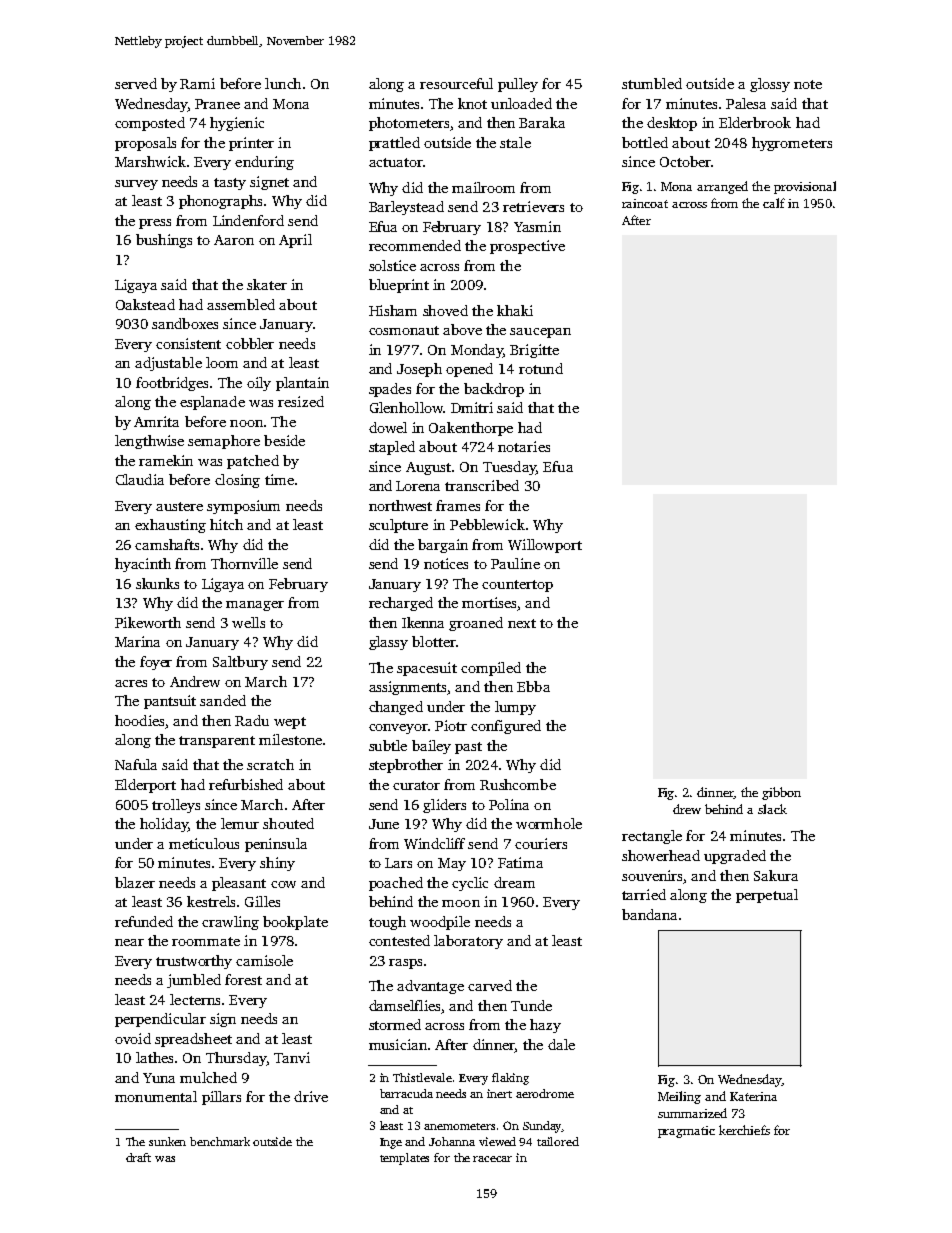  What do you see at coordinates (781, 793) in the document?
I see `gibbon` at bounding box center [781, 793].
